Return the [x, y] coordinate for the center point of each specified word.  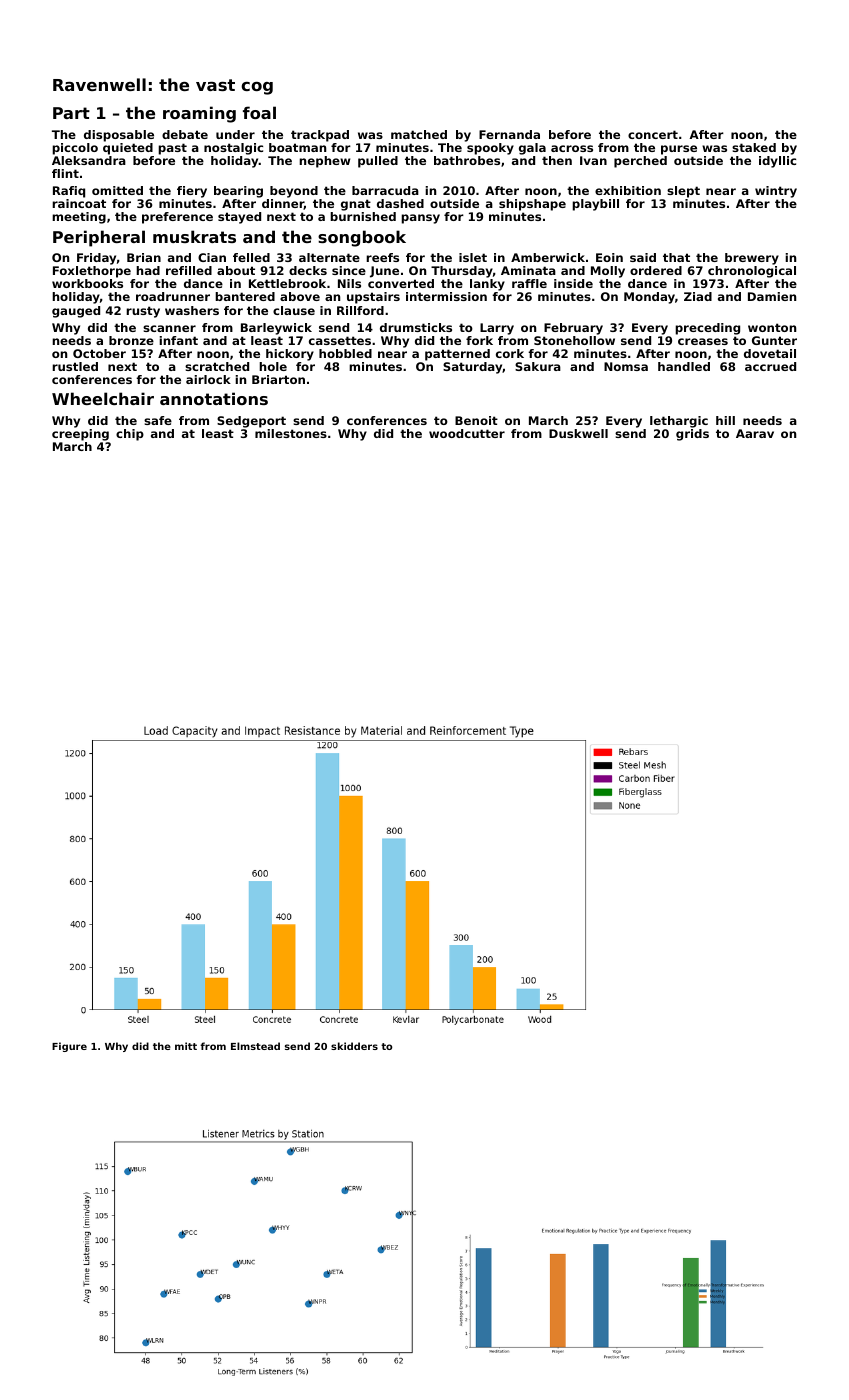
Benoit [476, 420]
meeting [79, 218]
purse [679, 150]
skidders [354, 1046]
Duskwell [578, 433]
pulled [378, 162]
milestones [291, 433]
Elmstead [255, 1046]
